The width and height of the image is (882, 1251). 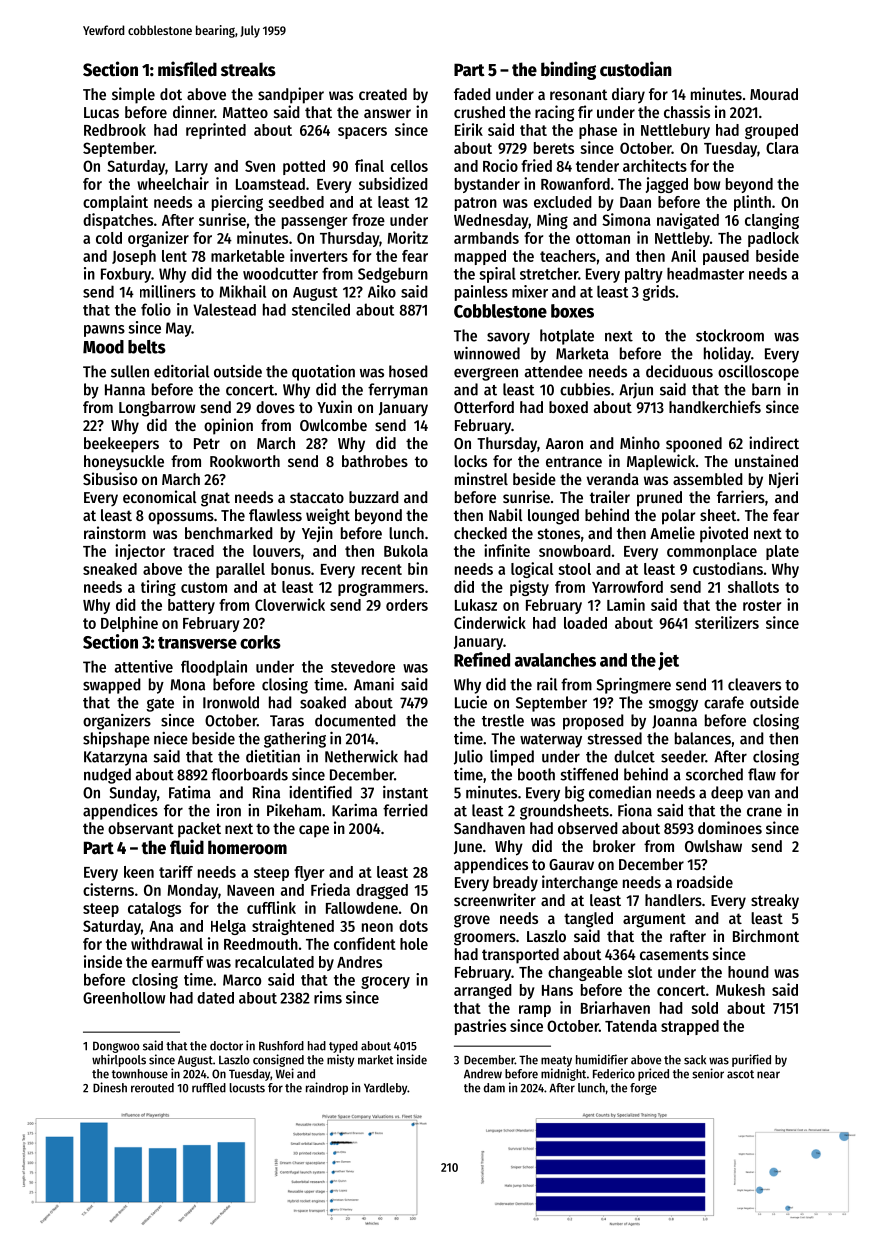 I want to click on Mourad, so click(x=774, y=94).
